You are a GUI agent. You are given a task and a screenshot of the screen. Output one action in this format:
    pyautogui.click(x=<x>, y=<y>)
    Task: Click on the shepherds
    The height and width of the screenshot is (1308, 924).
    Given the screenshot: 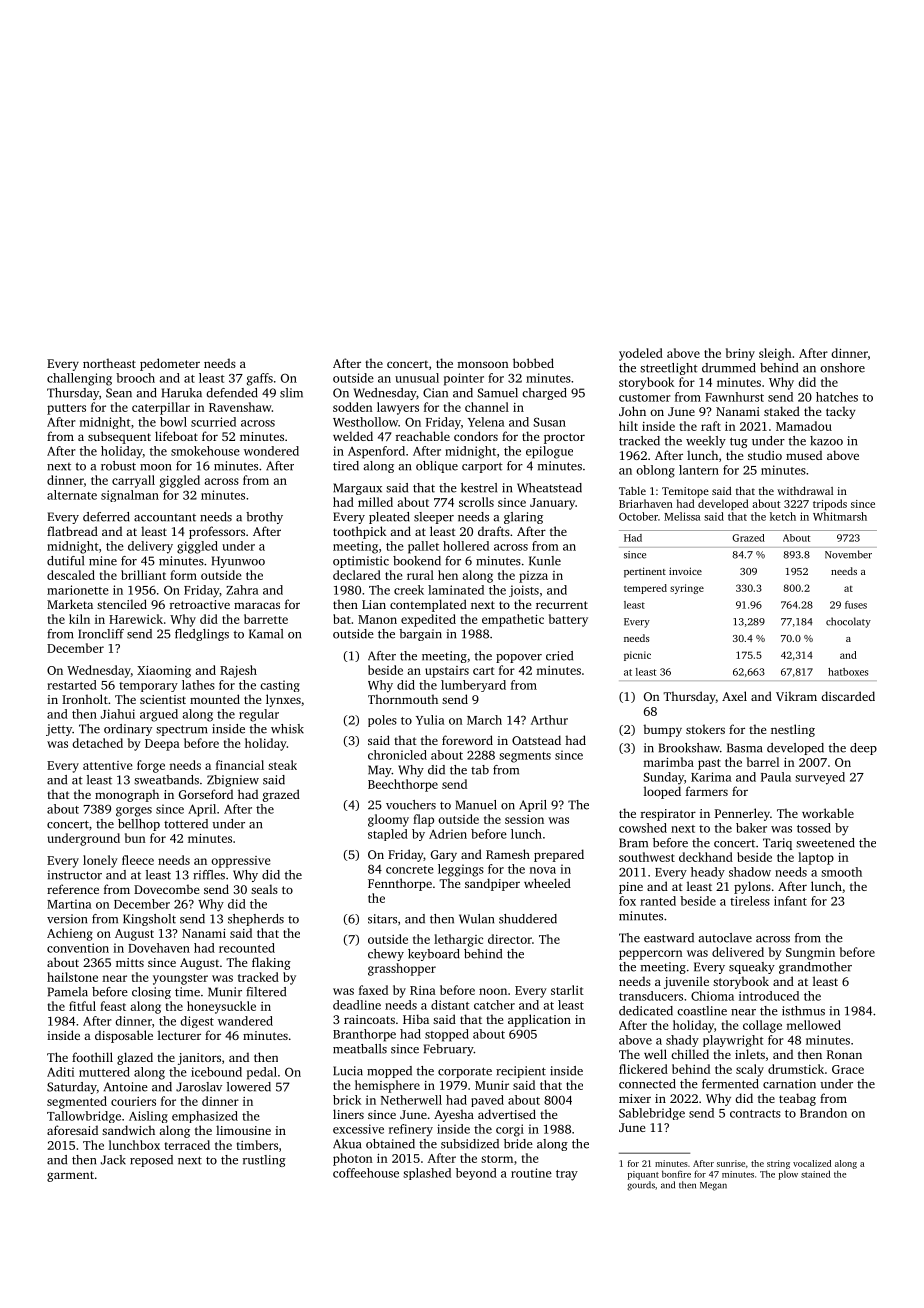 What is the action you would take?
    pyautogui.click(x=256, y=920)
